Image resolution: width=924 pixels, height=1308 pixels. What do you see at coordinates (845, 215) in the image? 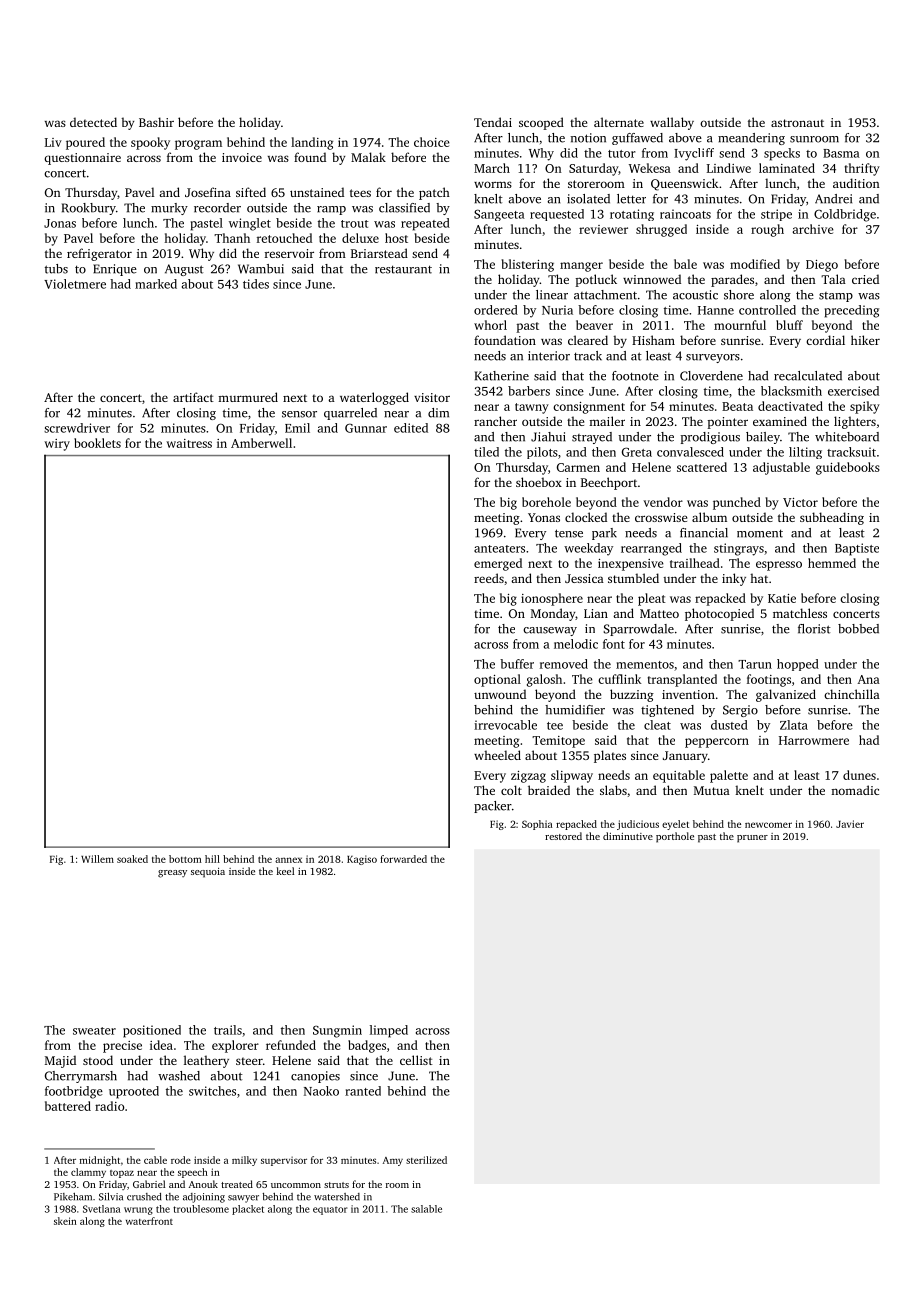
I see `Coldbridge` at bounding box center [845, 215].
